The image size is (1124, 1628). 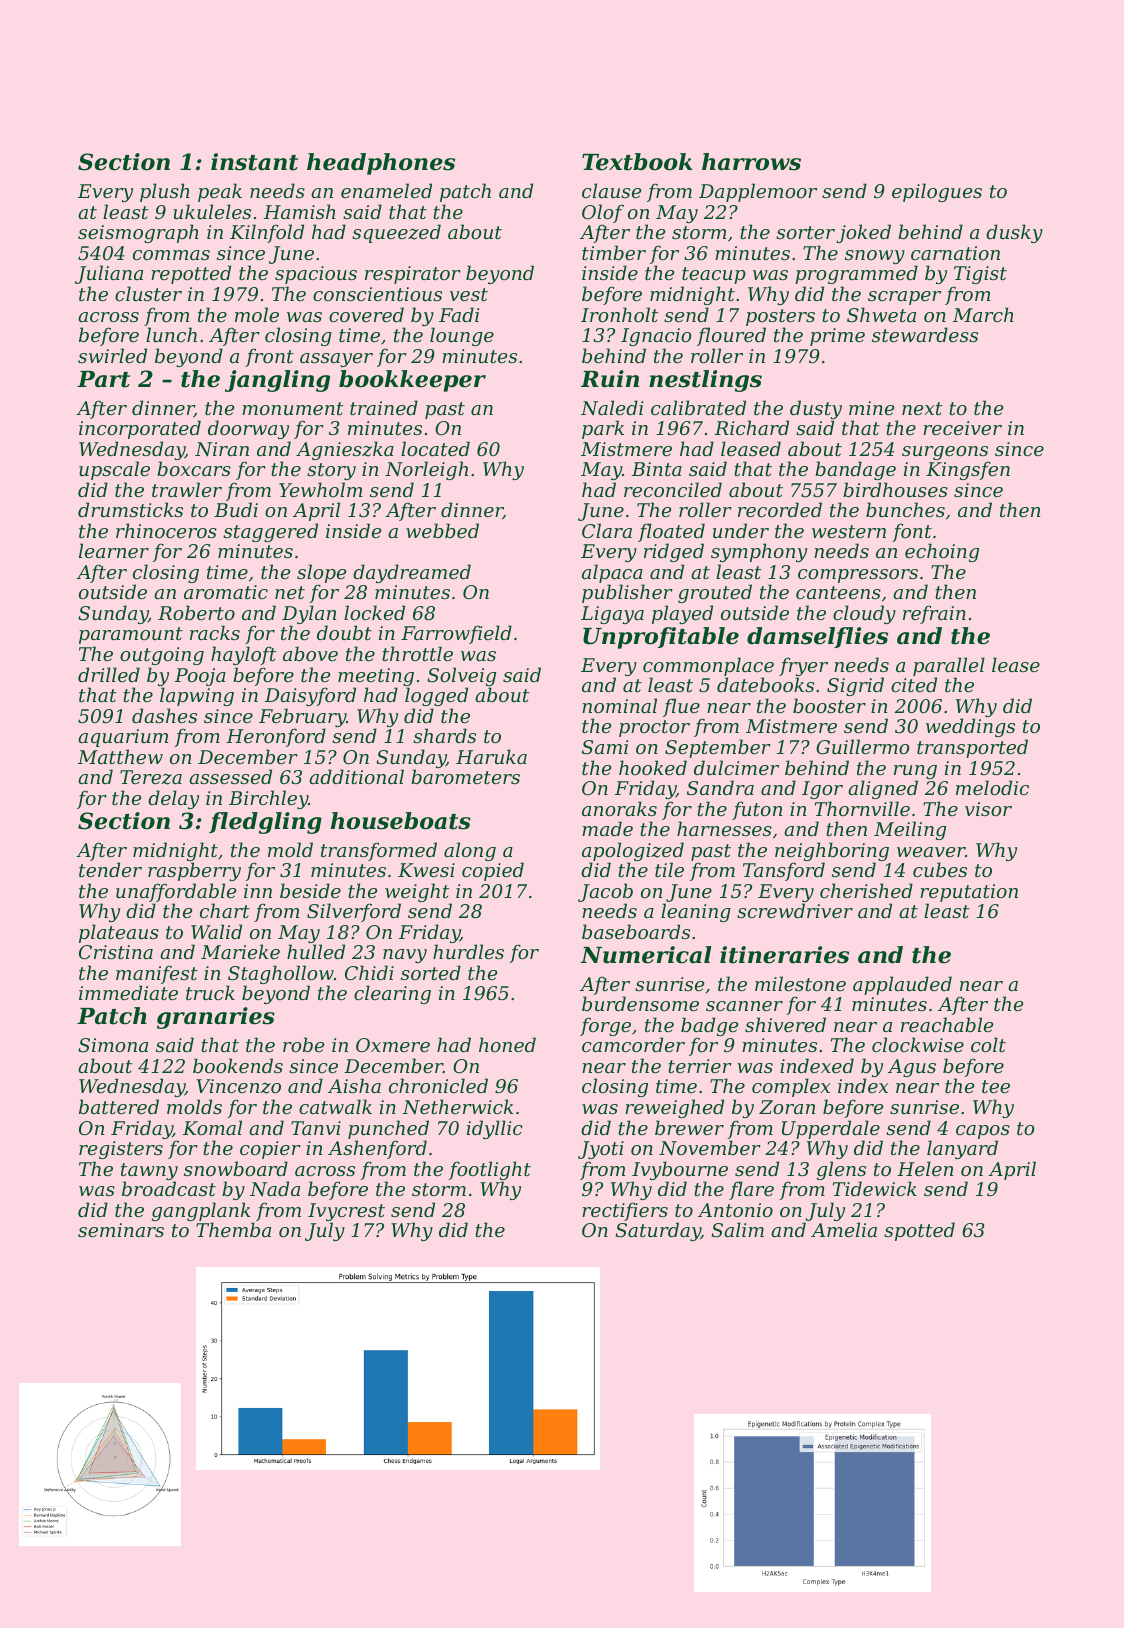 What do you see at coordinates (919, 1231) in the screenshot?
I see `spotted` at bounding box center [919, 1231].
